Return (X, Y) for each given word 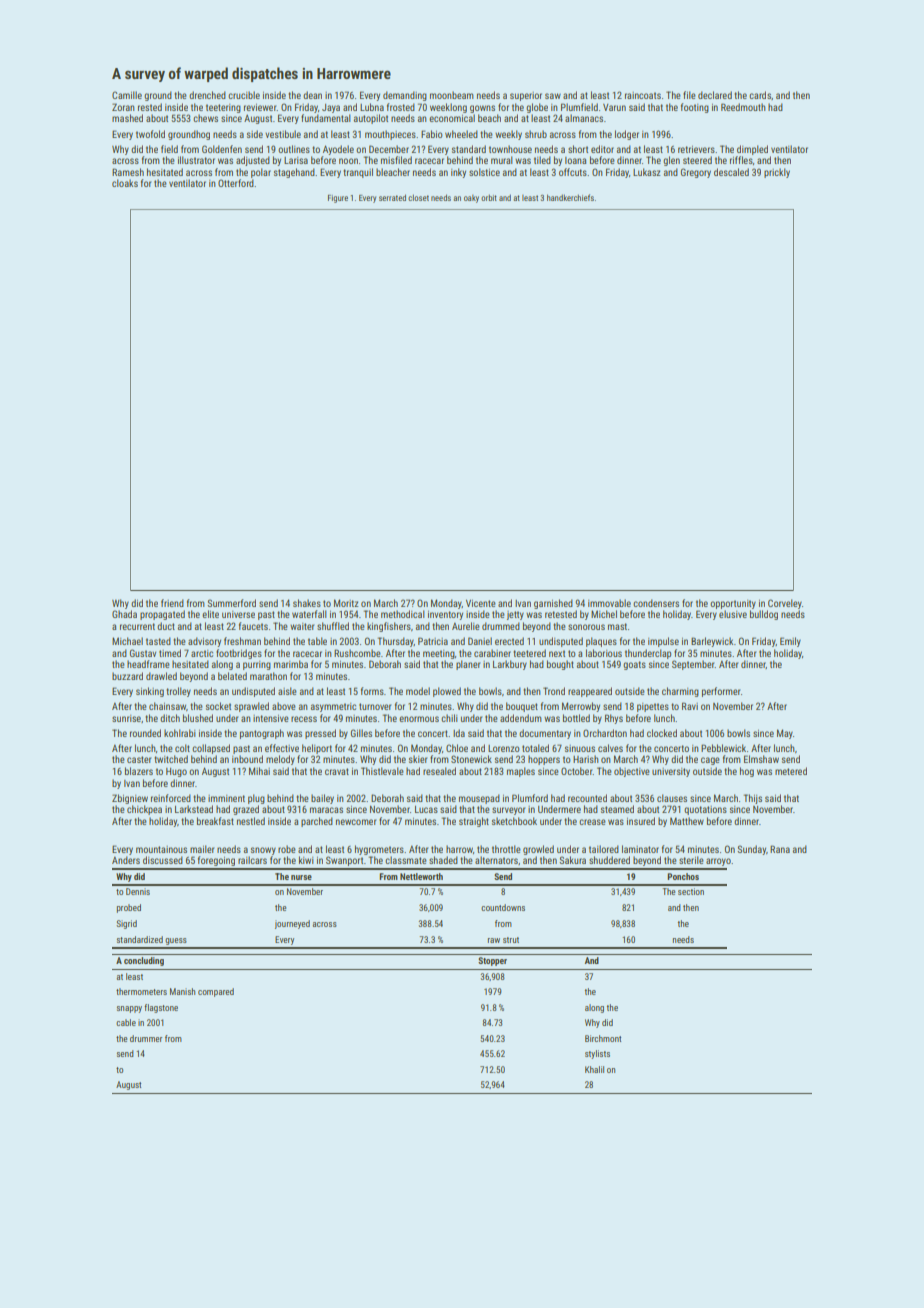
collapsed (211, 749)
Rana (780, 849)
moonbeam (452, 95)
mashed (127, 118)
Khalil (594, 1069)
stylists (597, 1054)
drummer (146, 1038)
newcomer (356, 822)
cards (760, 95)
